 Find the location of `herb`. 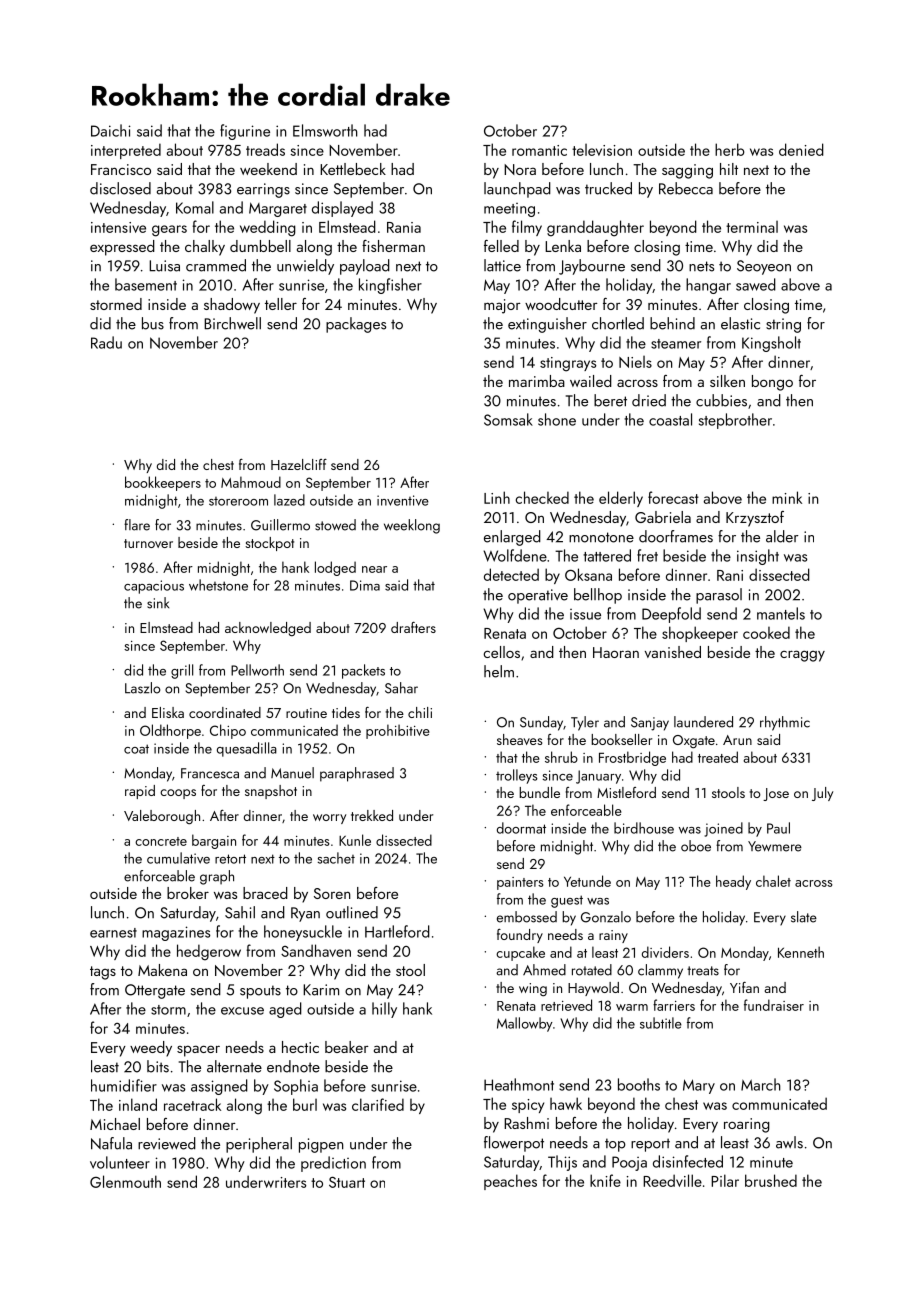

herb is located at coordinates (730, 149).
